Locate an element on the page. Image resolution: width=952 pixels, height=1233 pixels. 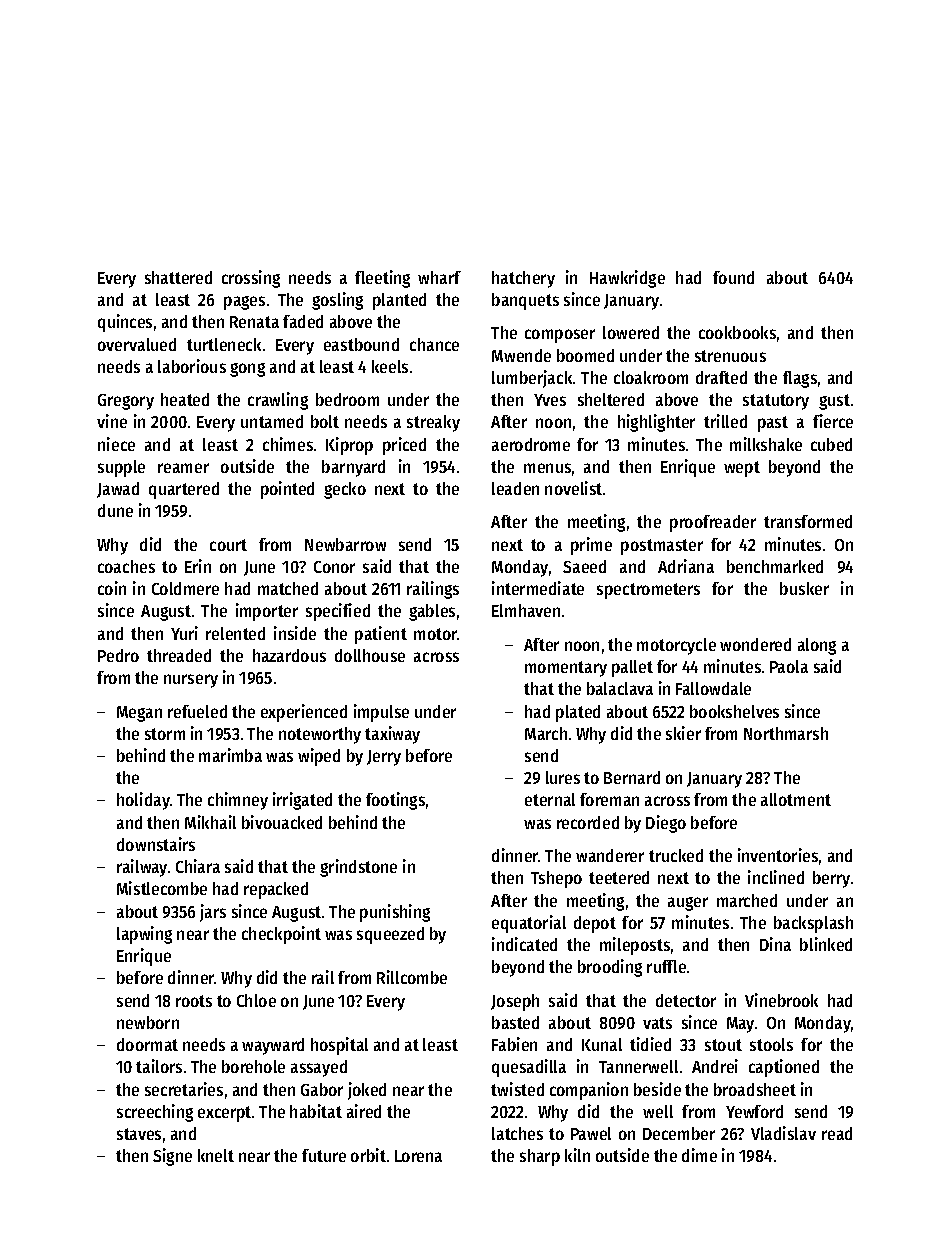
auger is located at coordinates (688, 904).
